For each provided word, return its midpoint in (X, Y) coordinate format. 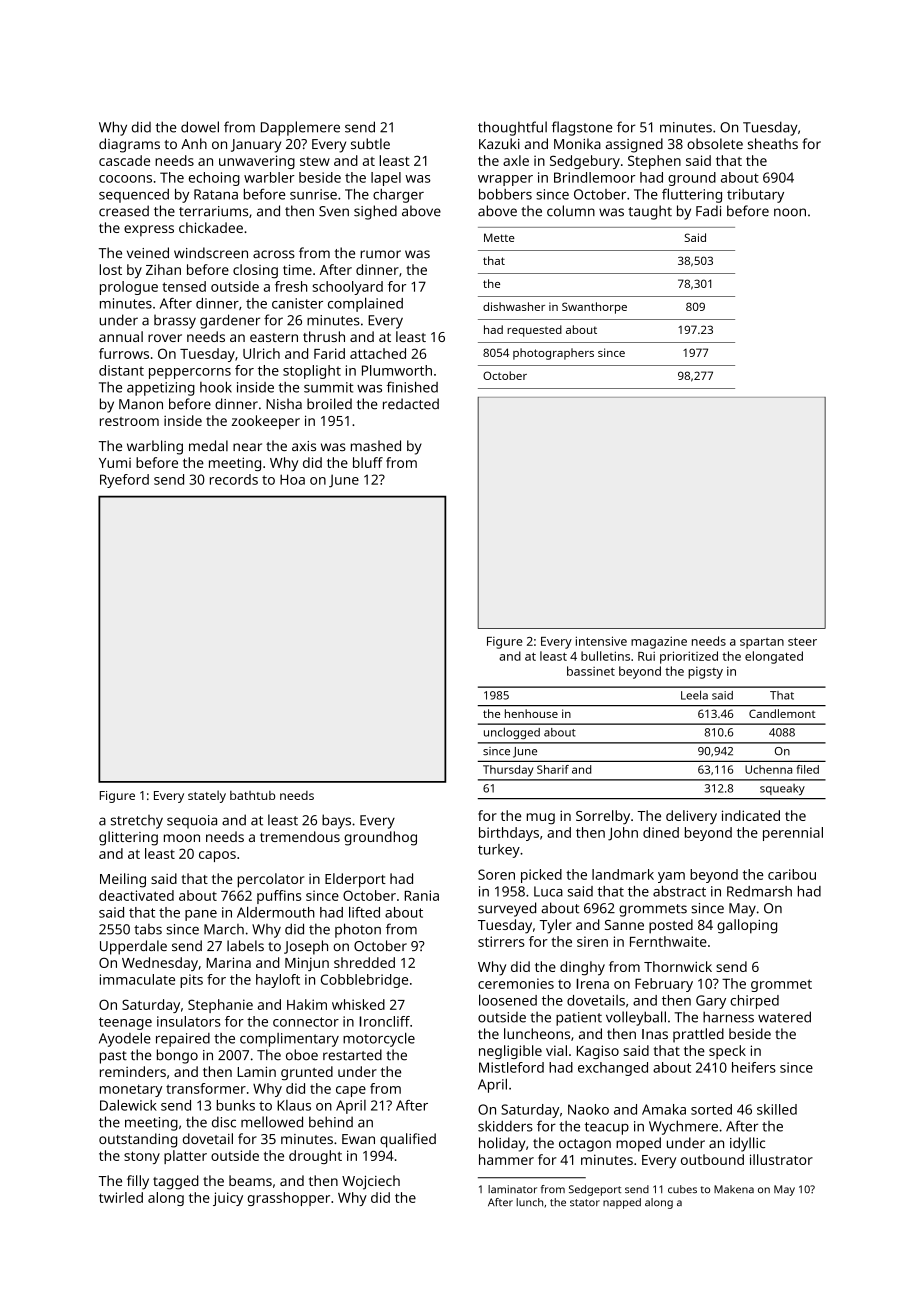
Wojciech (371, 1182)
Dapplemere (300, 128)
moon (182, 838)
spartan (762, 643)
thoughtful (512, 128)
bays (336, 821)
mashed (376, 445)
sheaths (773, 143)
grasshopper (289, 1199)
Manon (141, 404)
